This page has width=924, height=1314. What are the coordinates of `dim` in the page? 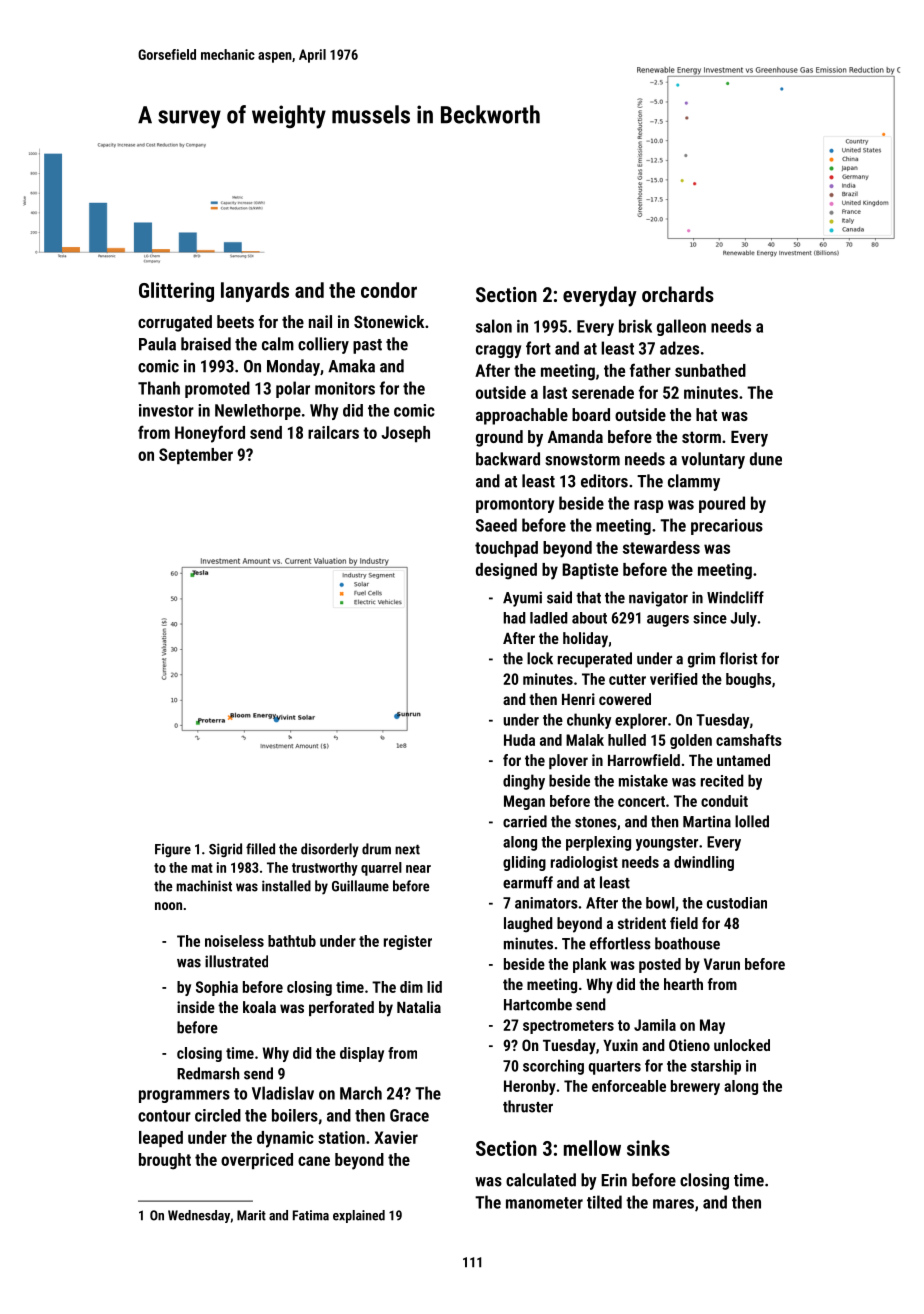 It's located at (411, 987).
